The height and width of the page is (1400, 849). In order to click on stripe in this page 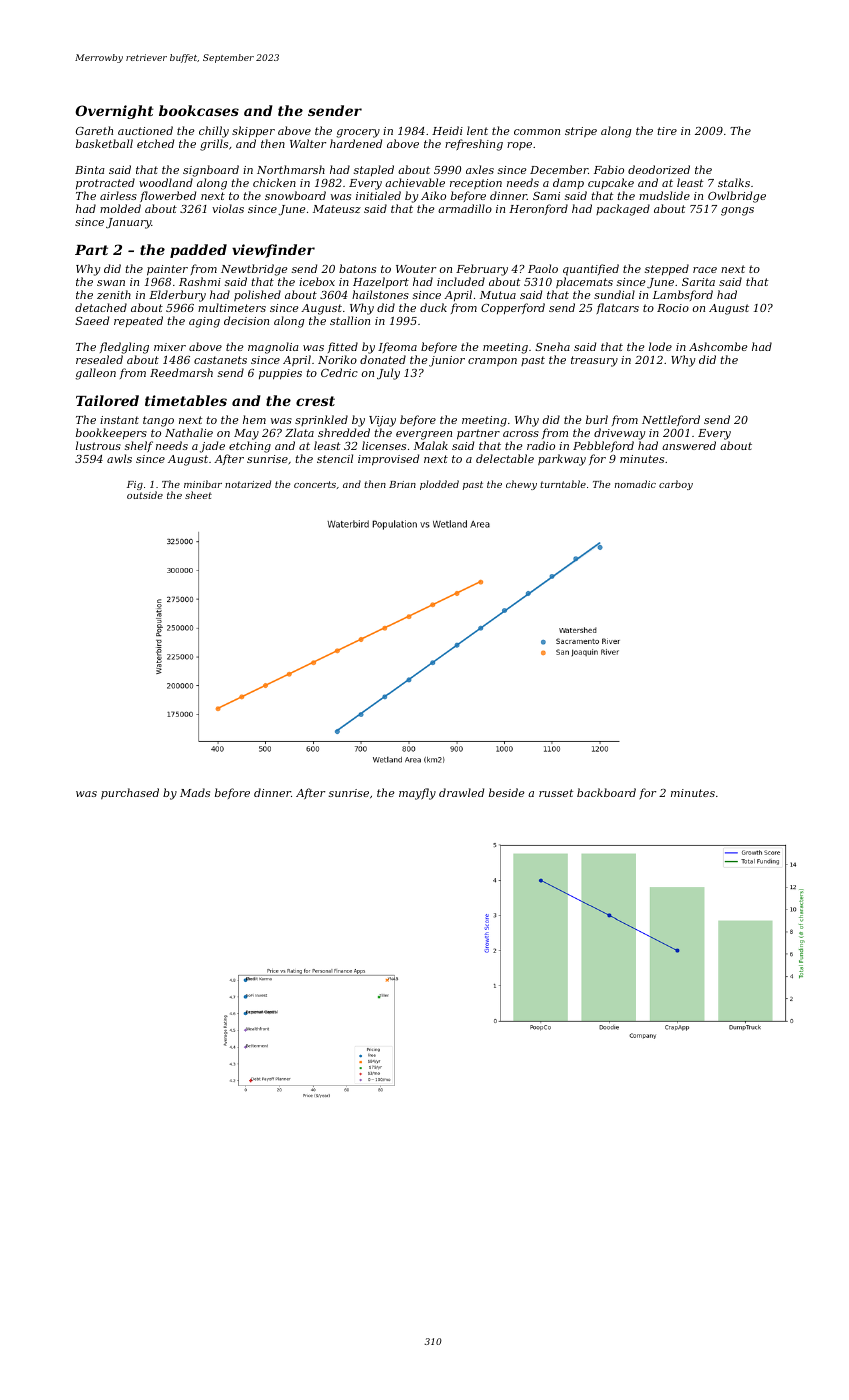, I will do `click(581, 132)`.
